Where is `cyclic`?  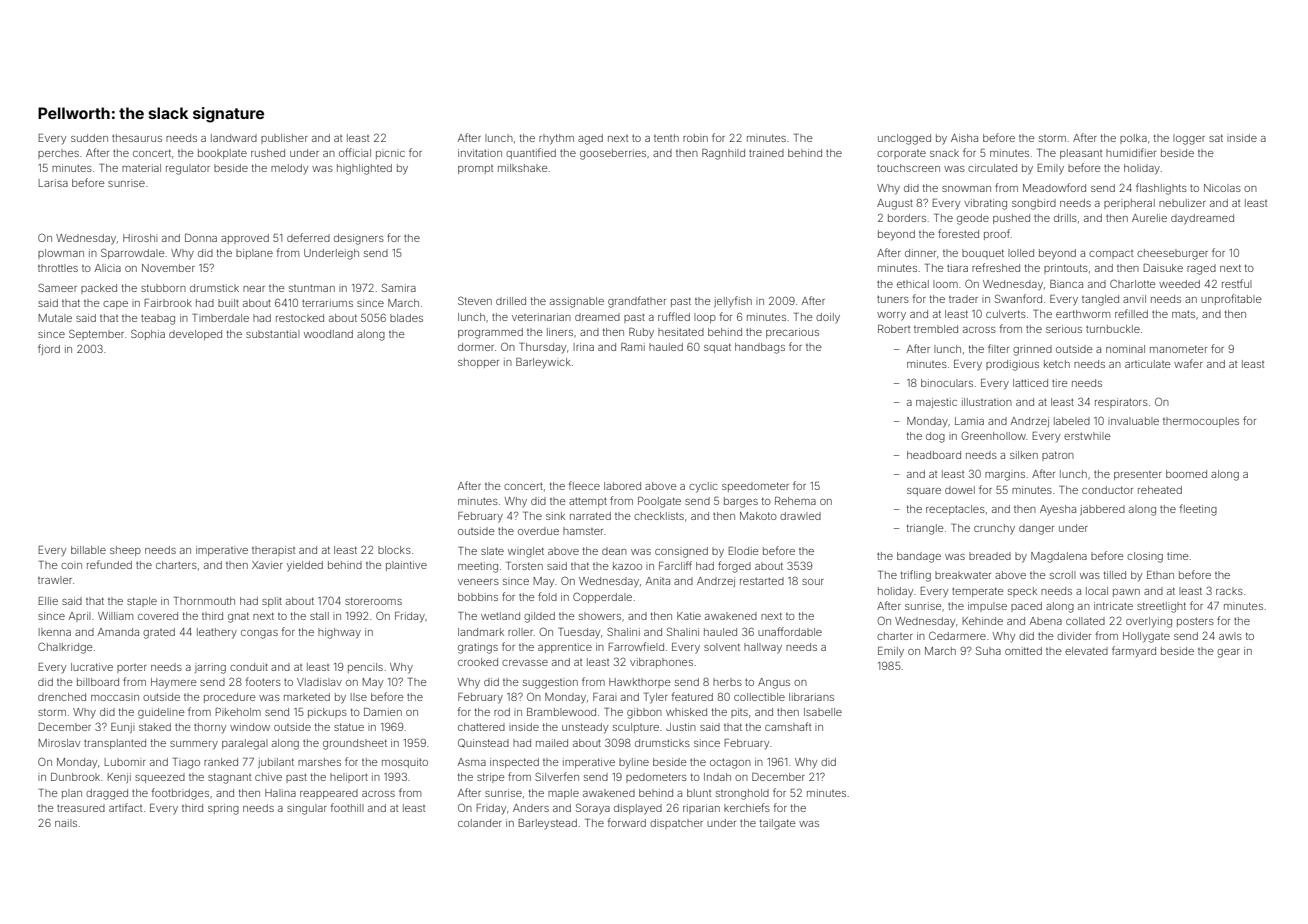 cyclic is located at coordinates (703, 487).
